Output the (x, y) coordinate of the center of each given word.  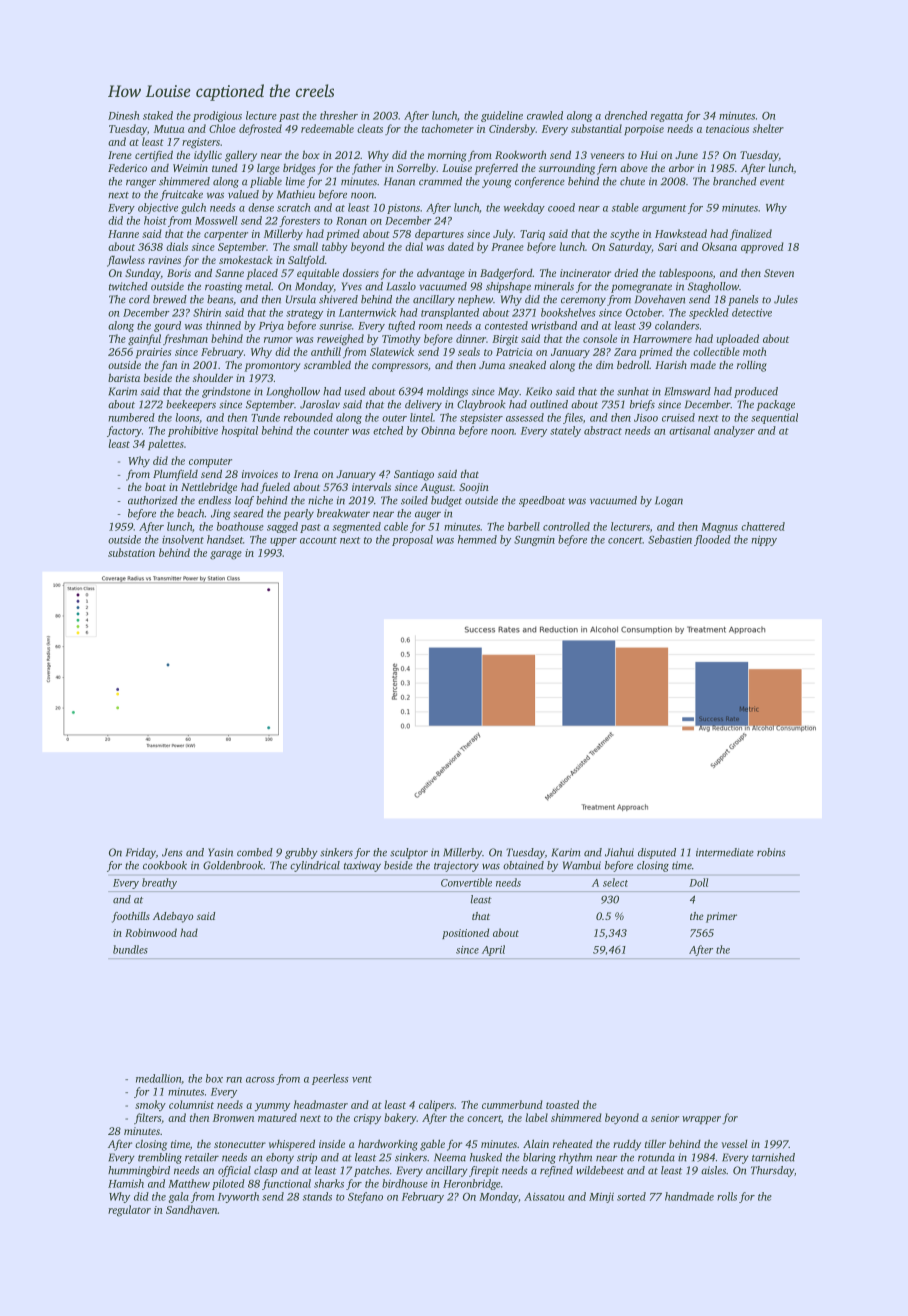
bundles (130, 949)
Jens (172, 852)
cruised (678, 417)
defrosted (260, 129)
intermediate (725, 852)
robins (771, 852)
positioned (465, 933)
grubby (301, 853)
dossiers (361, 273)
